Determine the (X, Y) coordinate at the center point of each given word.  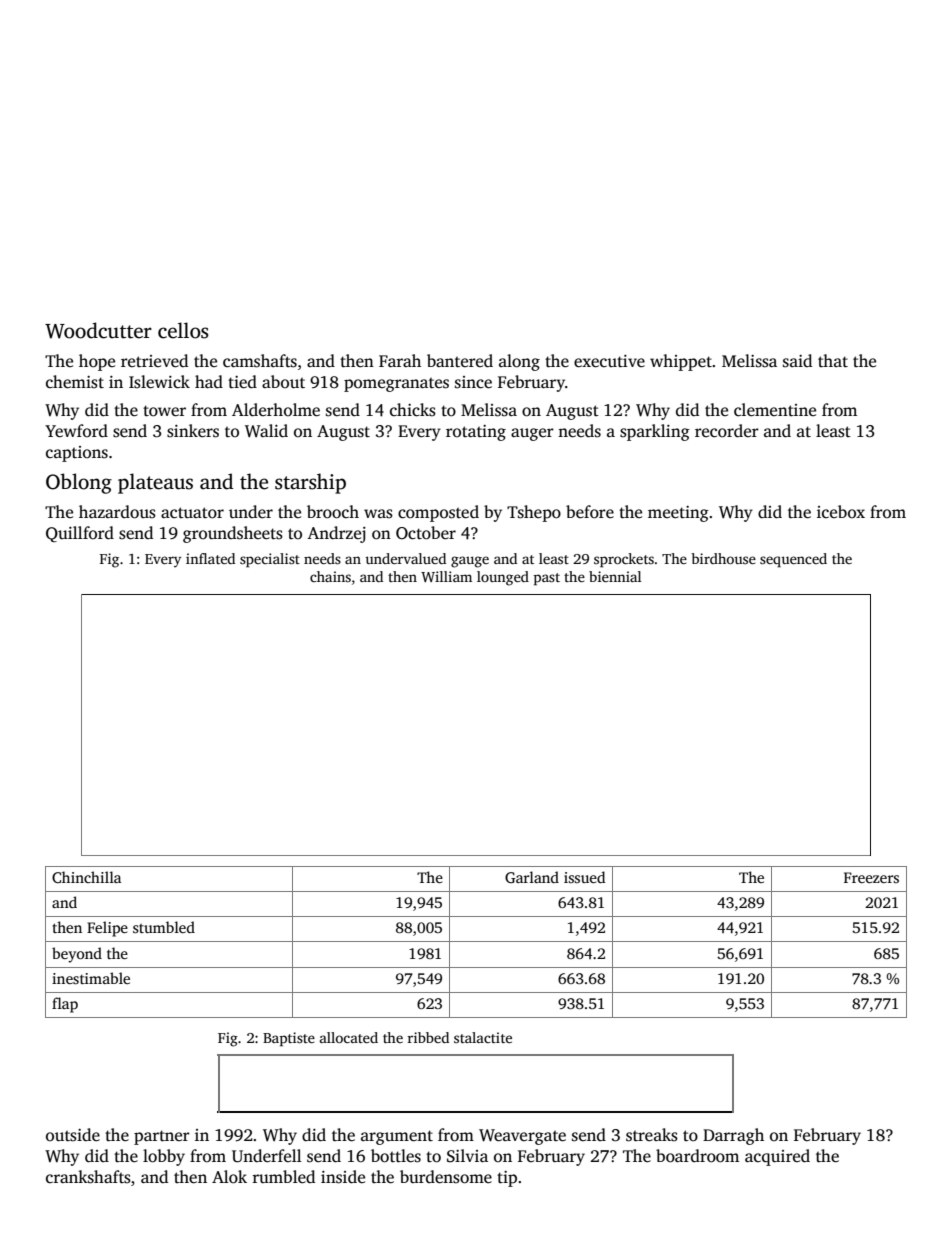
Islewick (159, 382)
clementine (775, 410)
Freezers (871, 877)
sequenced (793, 560)
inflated (210, 558)
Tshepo (534, 513)
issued (584, 877)
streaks (652, 1135)
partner (162, 1137)
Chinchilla (86, 877)
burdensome (446, 1177)
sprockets (624, 560)
